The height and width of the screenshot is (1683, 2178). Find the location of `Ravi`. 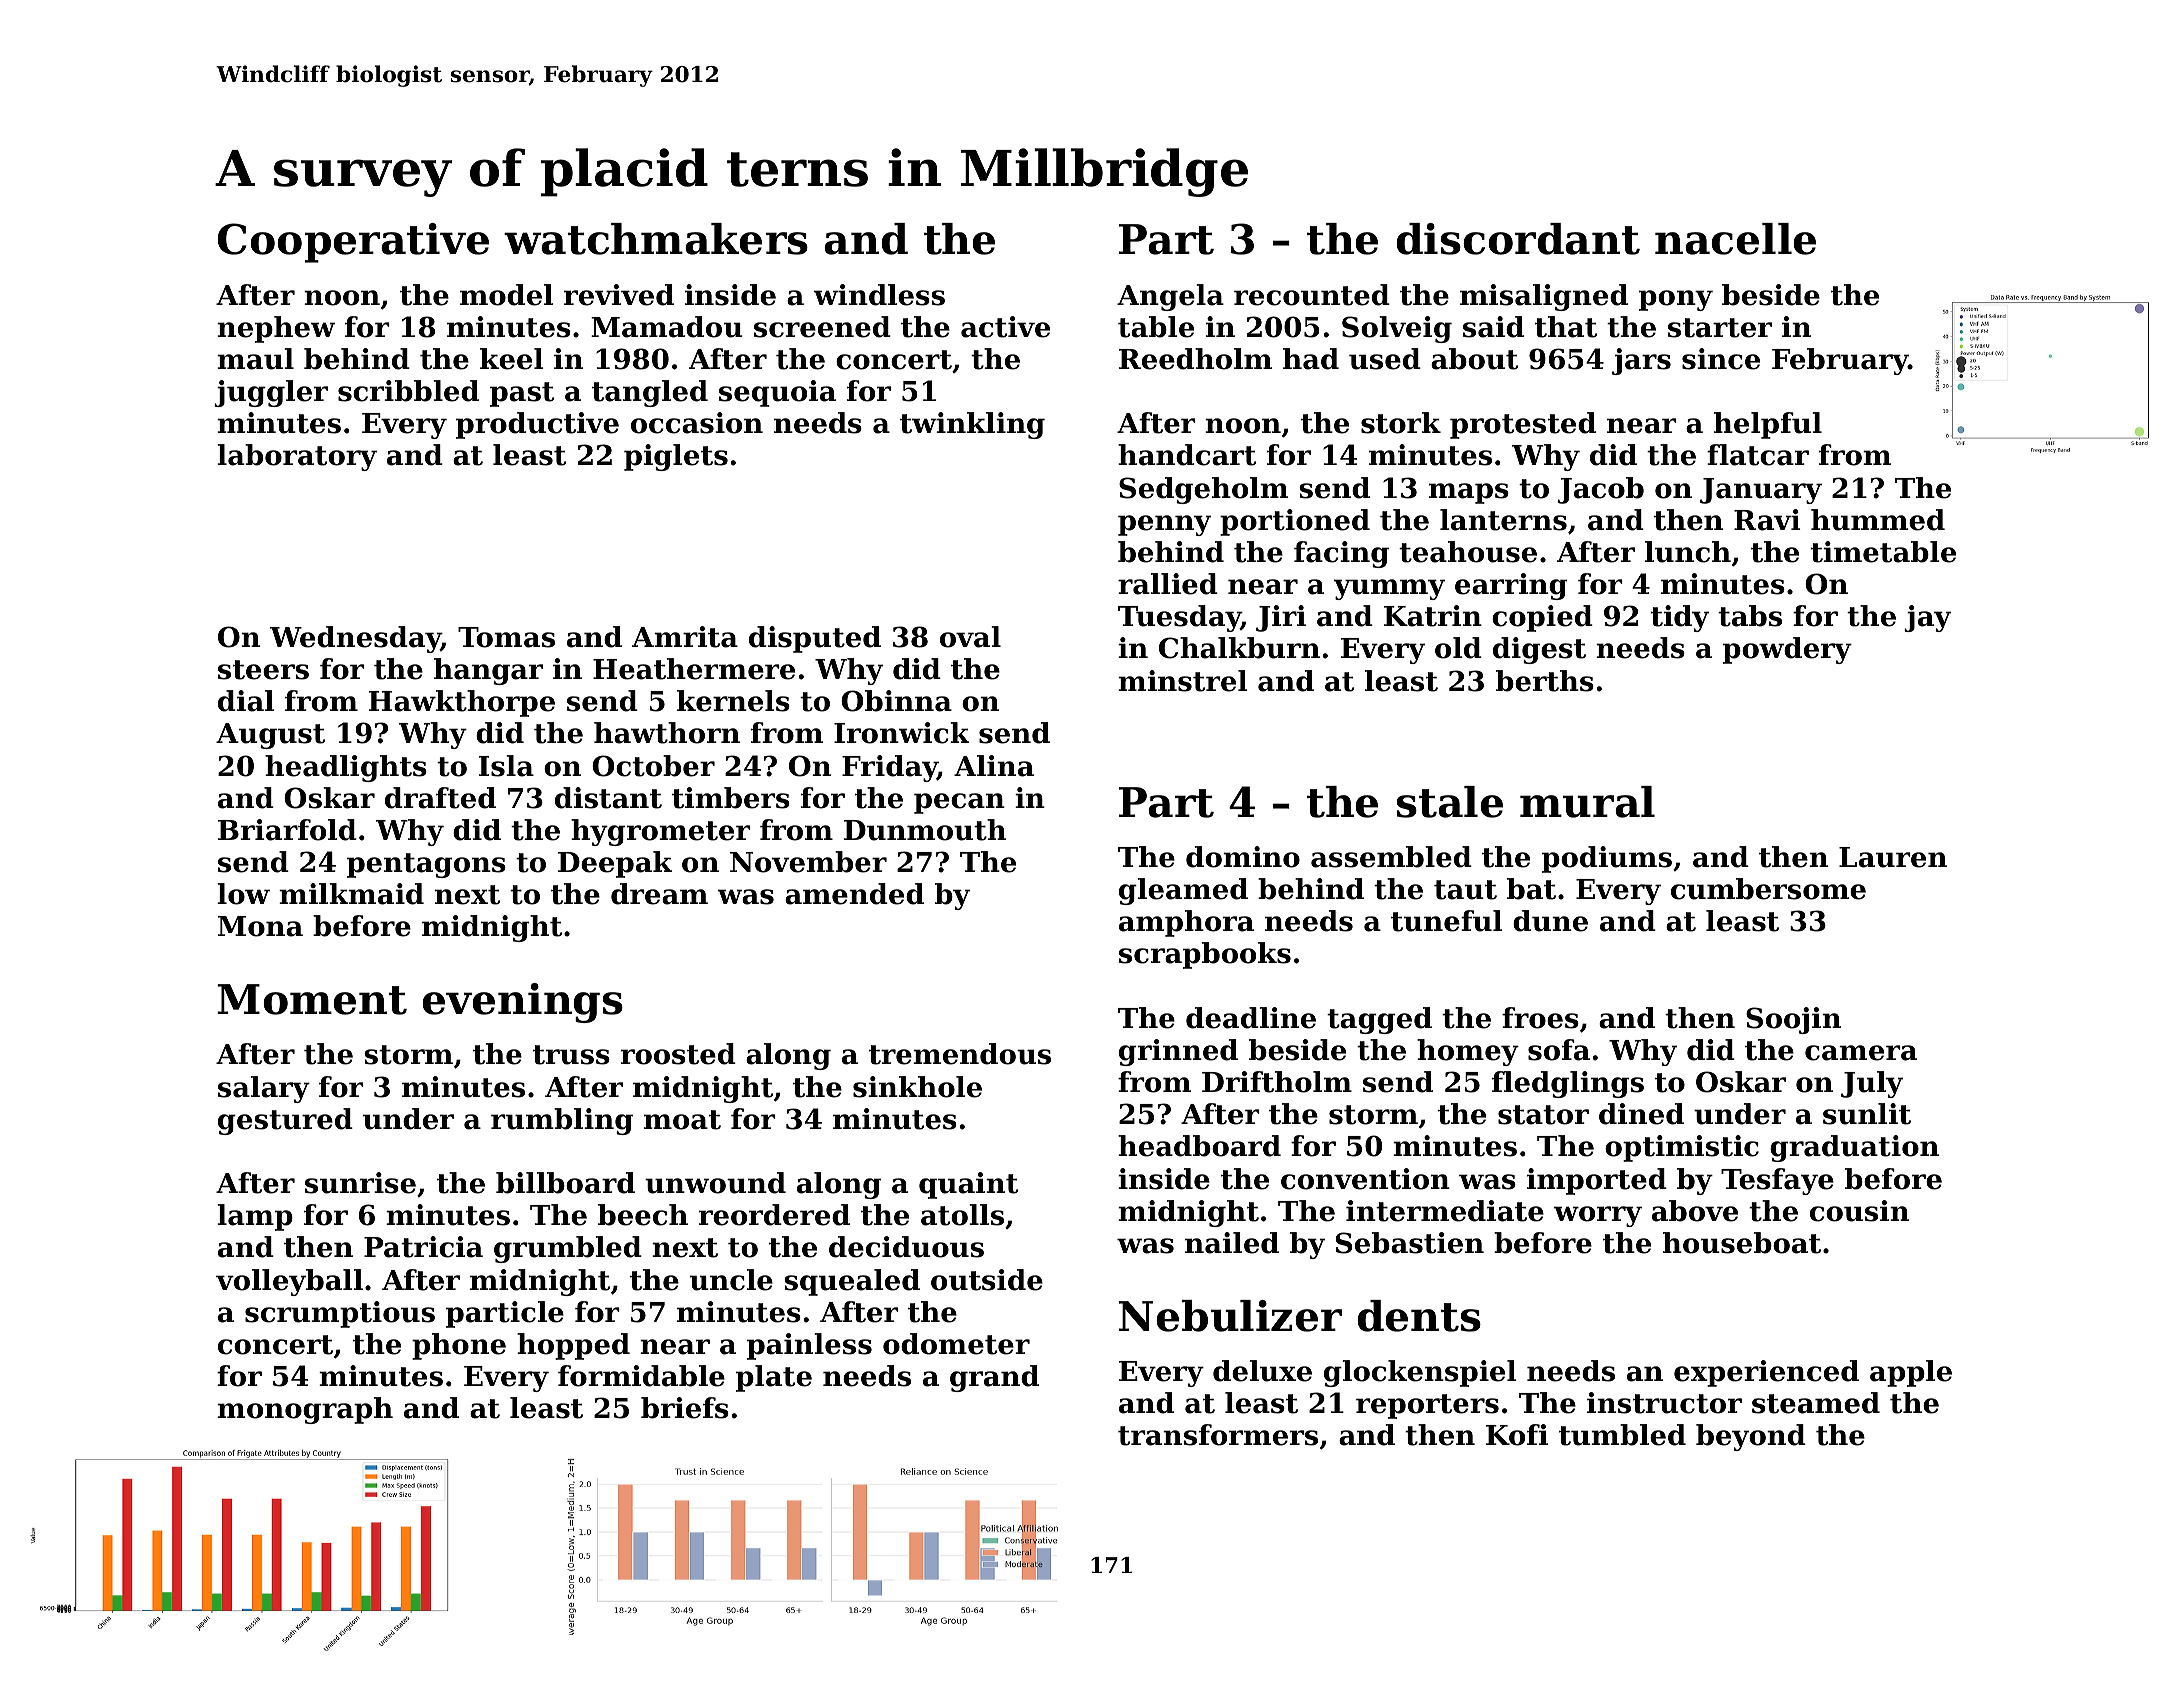

Ravi is located at coordinates (1767, 520).
